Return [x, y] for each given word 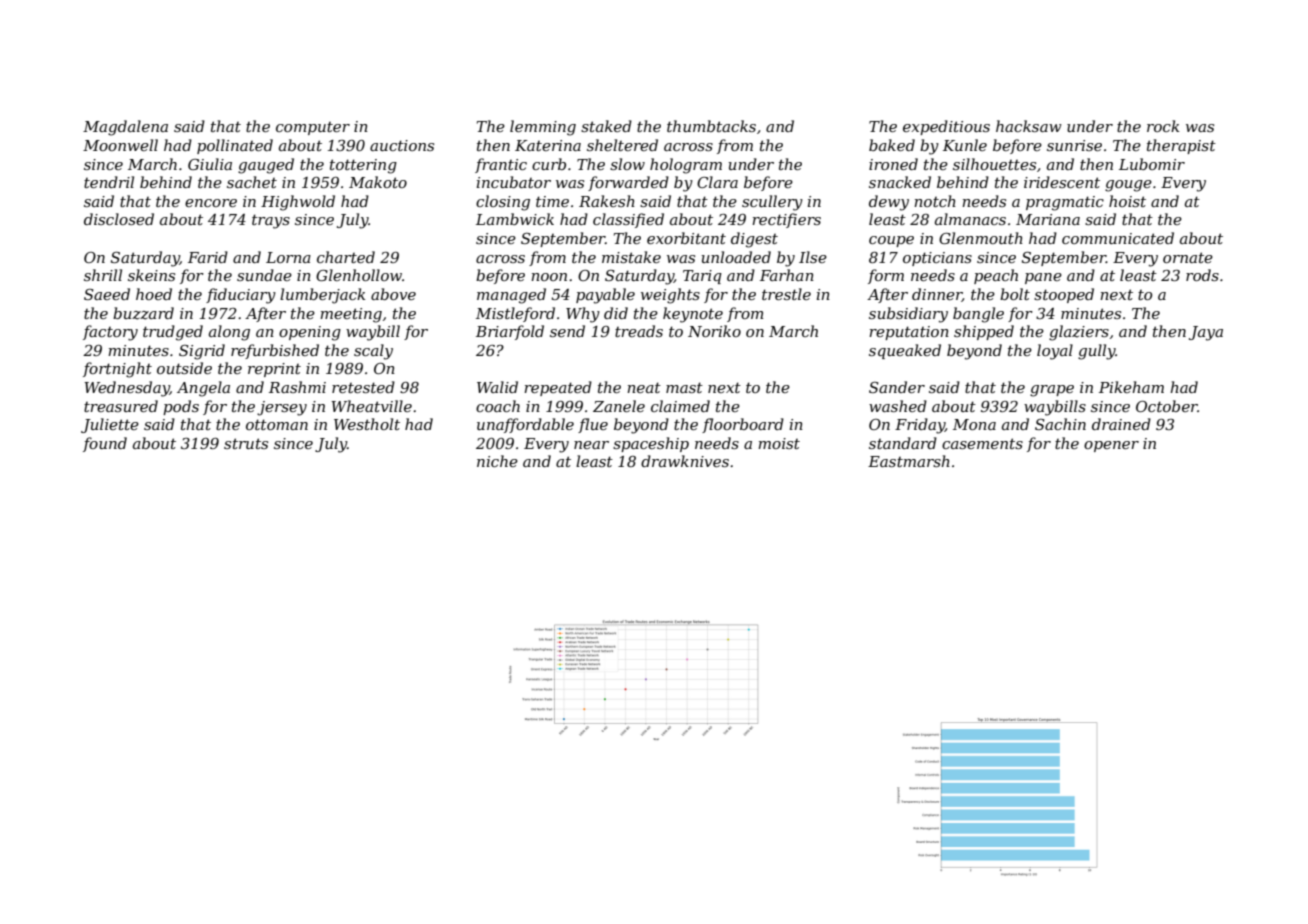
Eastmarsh [909, 461]
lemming [543, 128]
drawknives [685, 461]
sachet [252, 182]
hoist [1127, 201]
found [105, 444]
